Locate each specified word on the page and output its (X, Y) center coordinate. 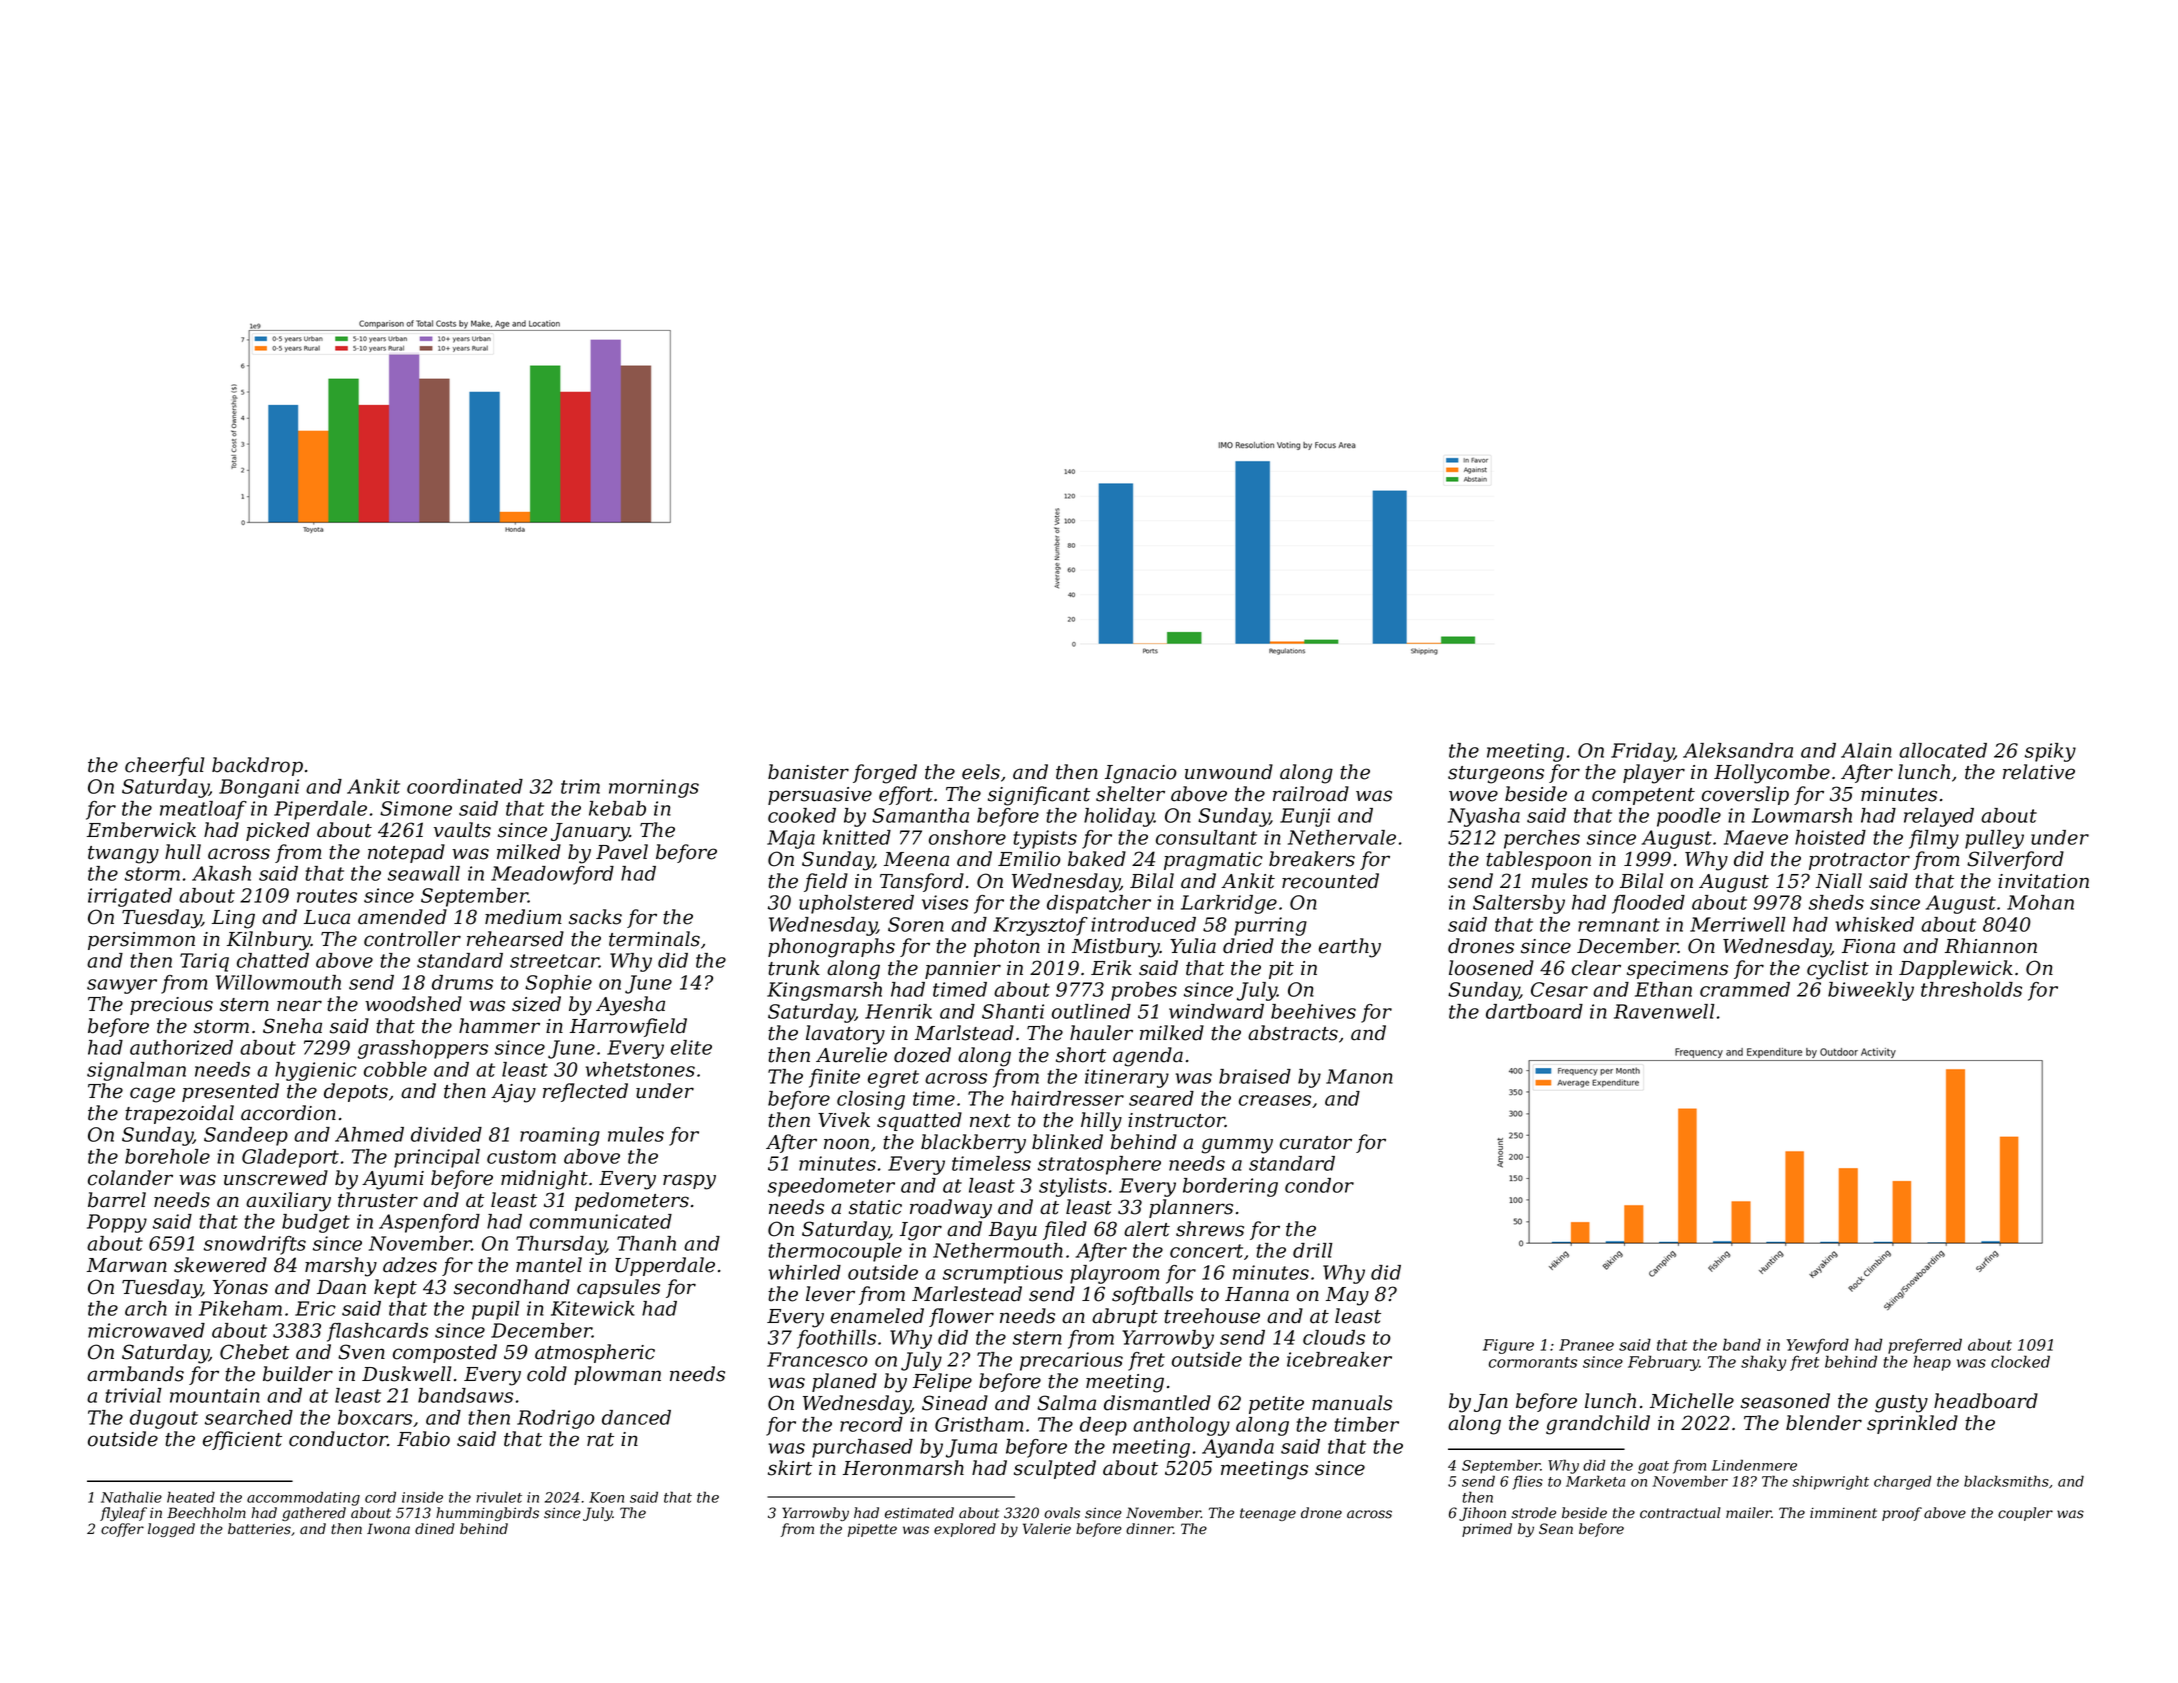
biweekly (1871, 991)
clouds (1334, 1337)
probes (1144, 991)
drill (1313, 1250)
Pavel (622, 852)
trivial (133, 1395)
